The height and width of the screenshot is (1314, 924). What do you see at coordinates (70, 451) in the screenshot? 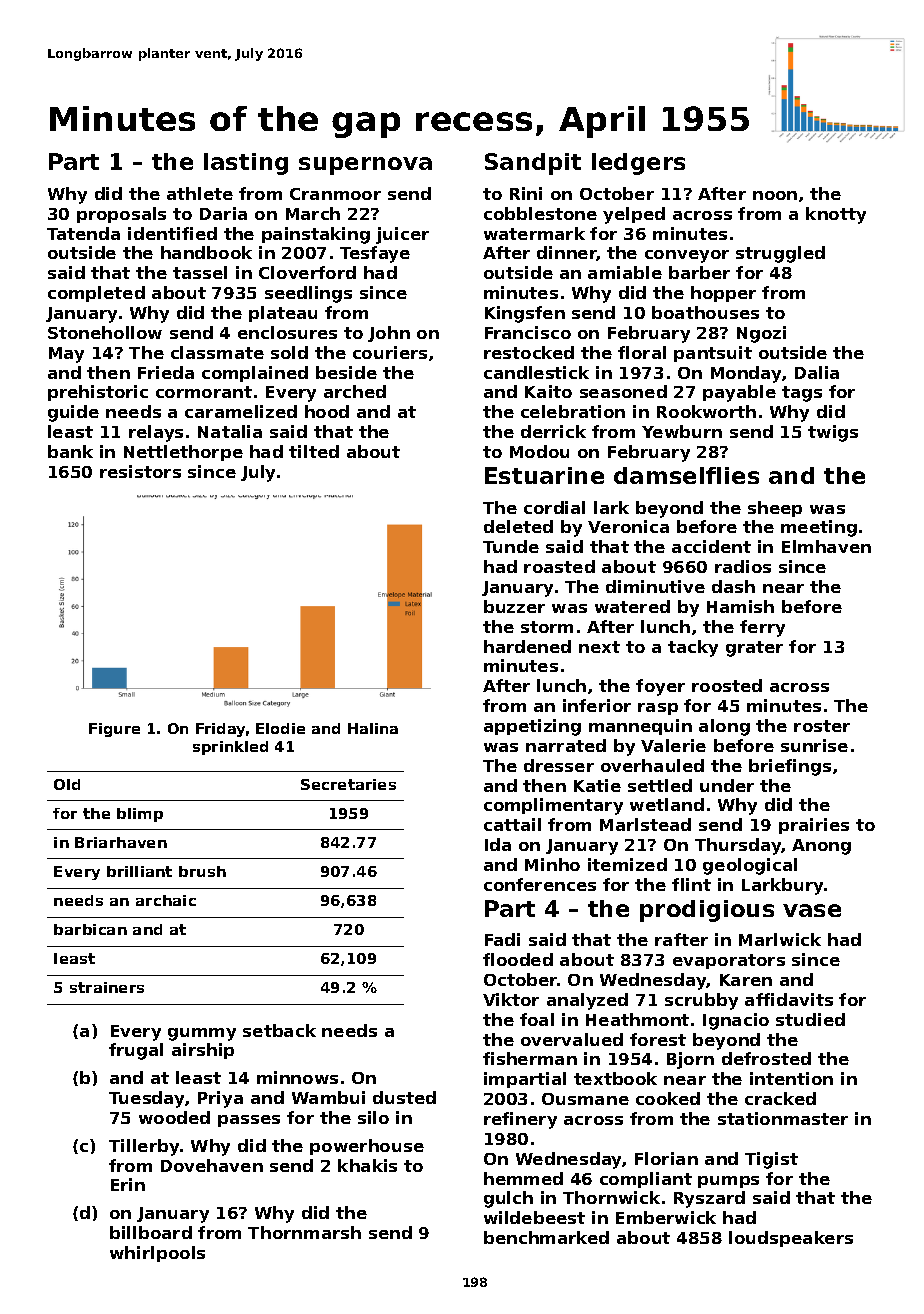
I see `bank` at bounding box center [70, 451].
